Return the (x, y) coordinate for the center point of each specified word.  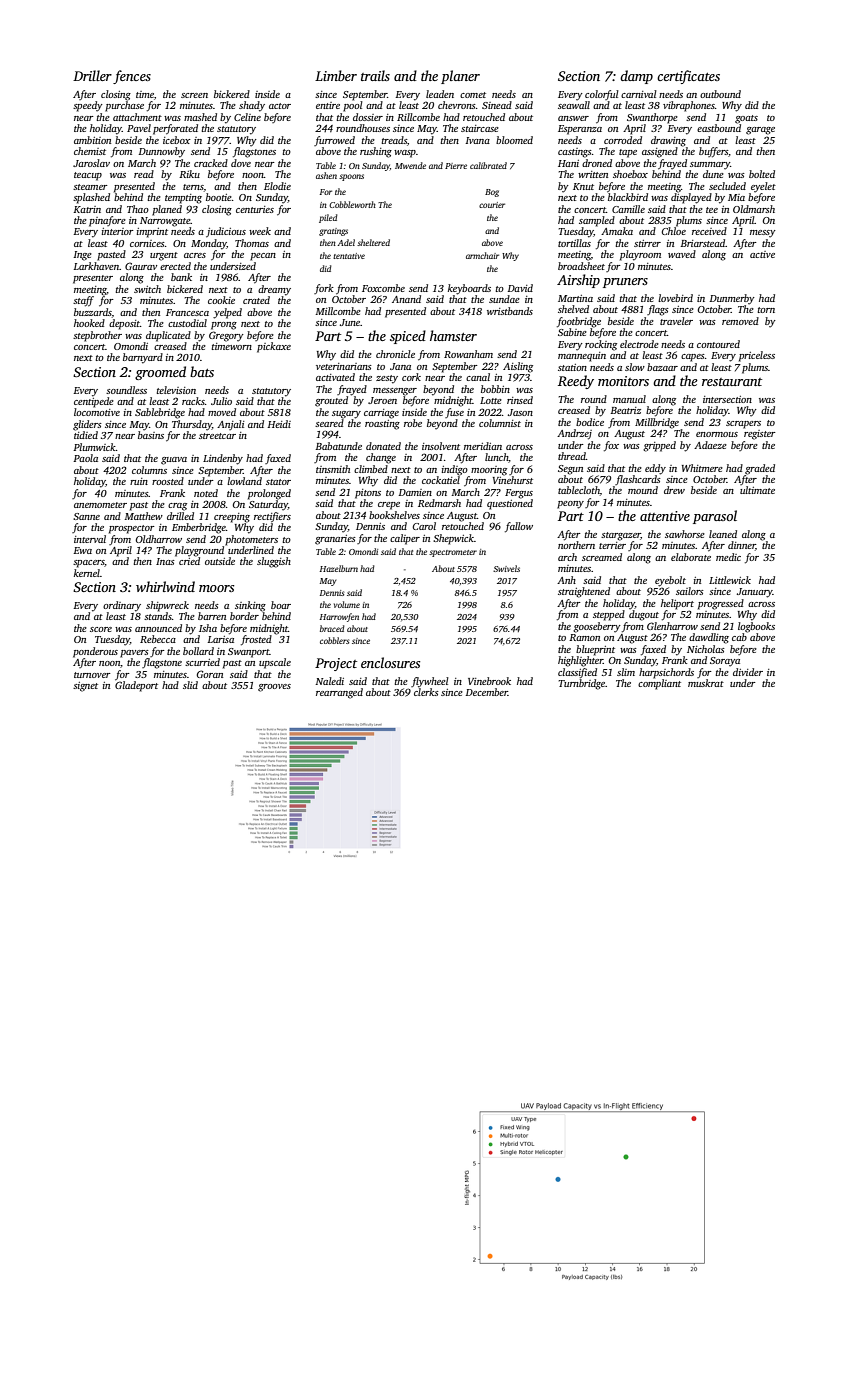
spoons (351, 177)
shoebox (630, 174)
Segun (570, 470)
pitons (368, 494)
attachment (137, 117)
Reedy (576, 382)
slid (190, 685)
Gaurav (141, 266)
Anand (406, 299)
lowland (244, 481)
